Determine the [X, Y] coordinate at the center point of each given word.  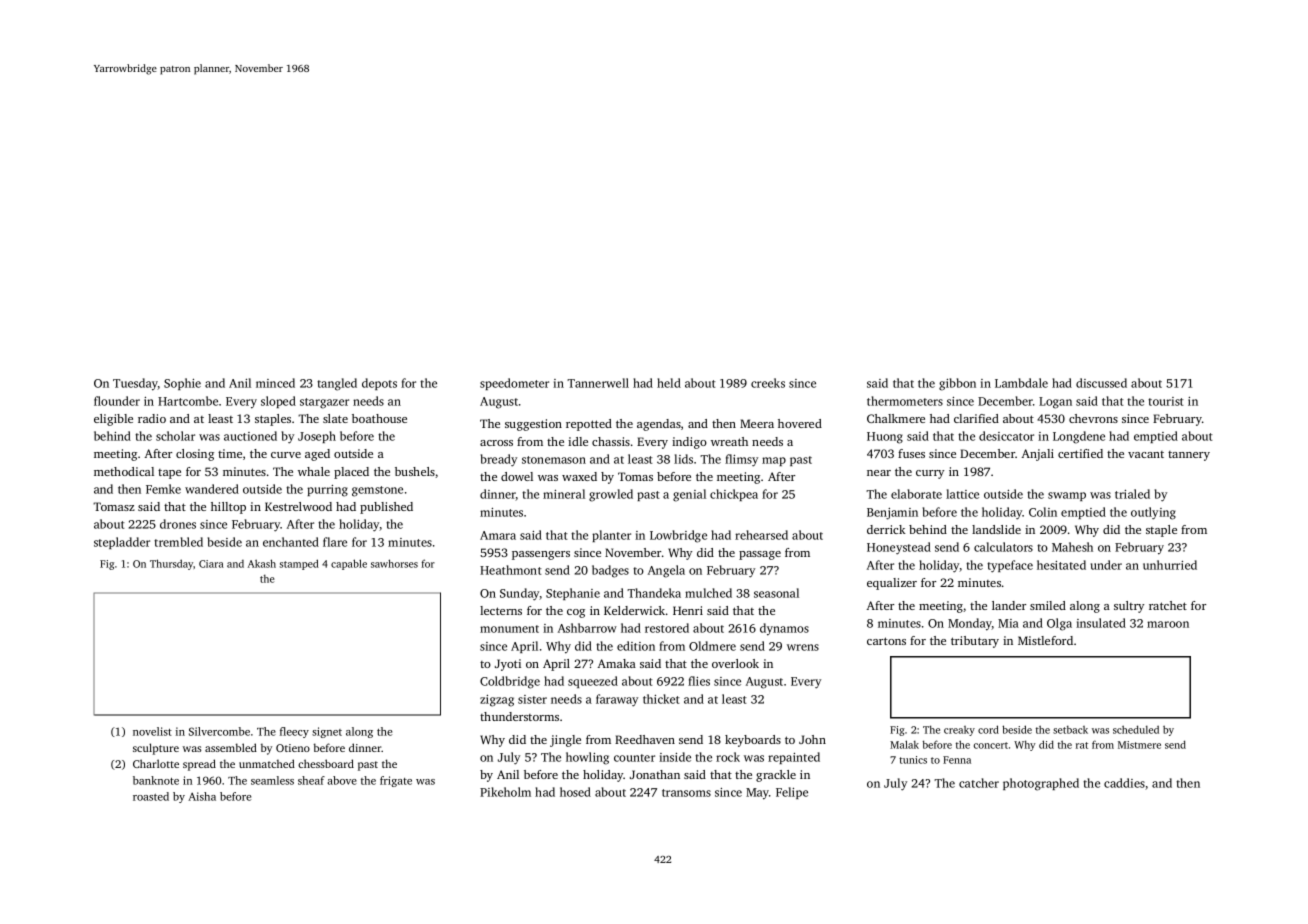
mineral [564, 494]
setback [1070, 730]
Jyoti [508, 665]
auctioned [250, 436]
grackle [776, 776]
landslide [996, 529]
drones [178, 524]
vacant [1146, 454]
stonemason [554, 460]
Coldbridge [510, 682]
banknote [156, 780]
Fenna [957, 760]
